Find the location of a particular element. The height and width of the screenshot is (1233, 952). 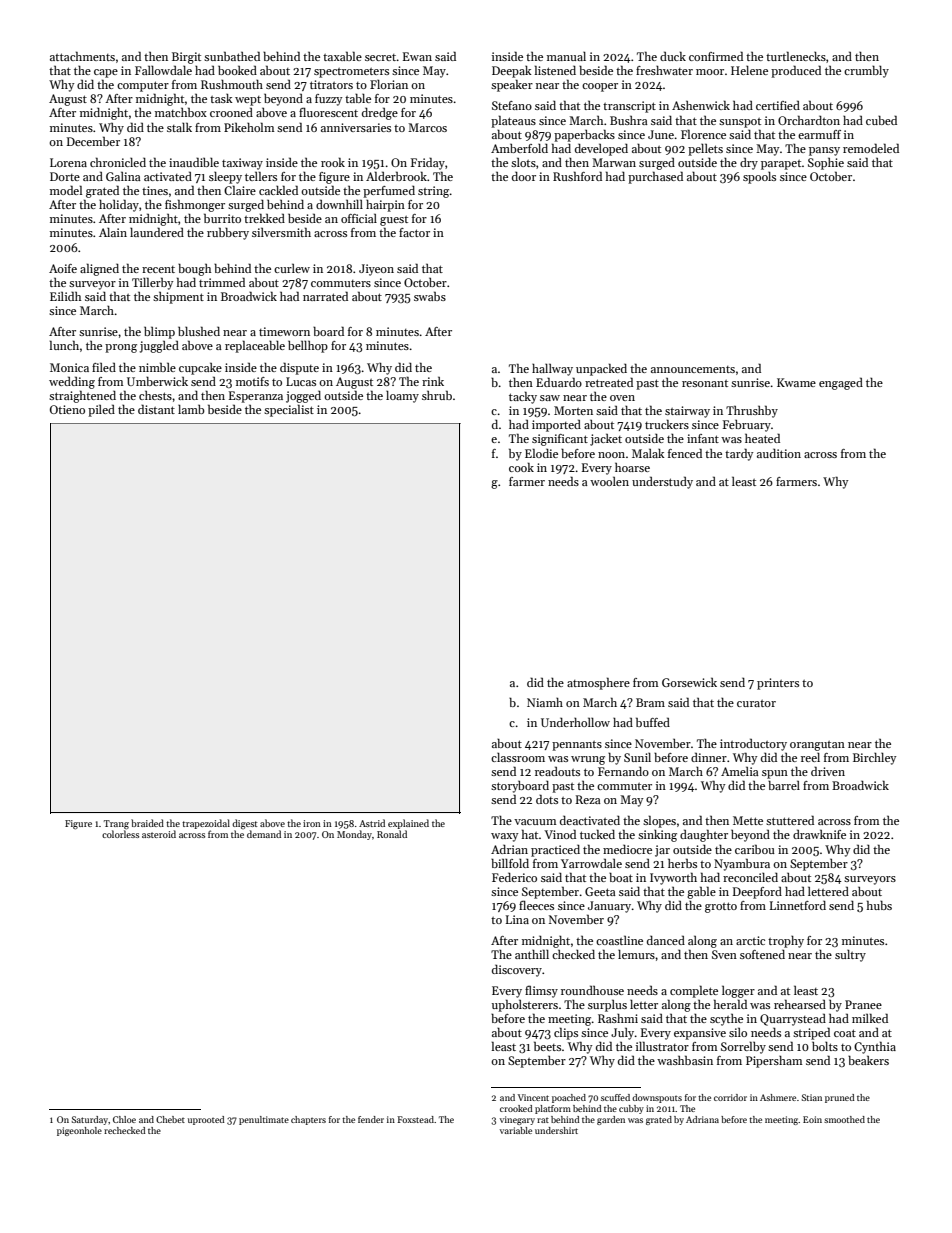

Federico is located at coordinates (514, 877).
